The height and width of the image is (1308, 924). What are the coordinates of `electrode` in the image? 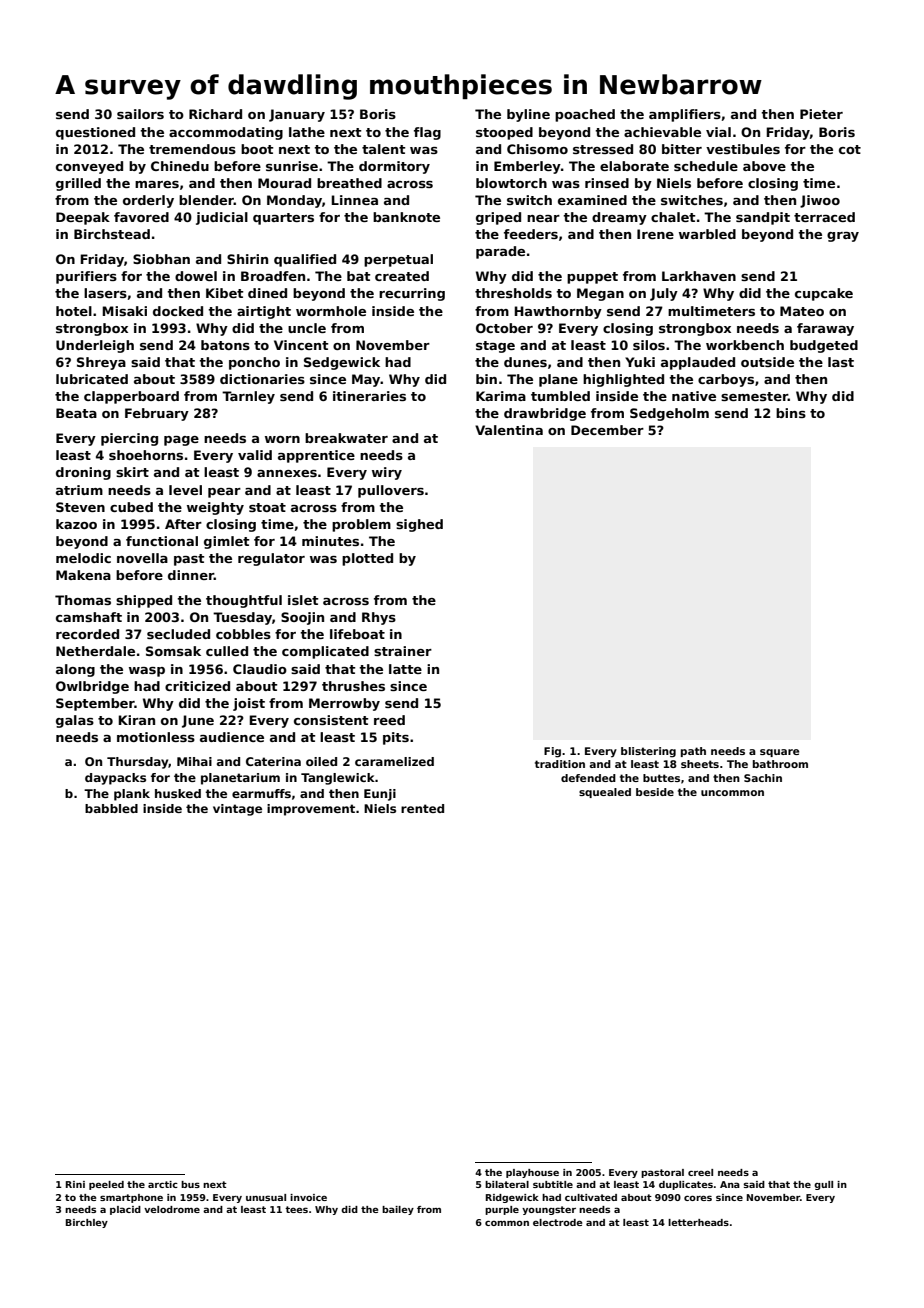 It's located at (557, 1222).
